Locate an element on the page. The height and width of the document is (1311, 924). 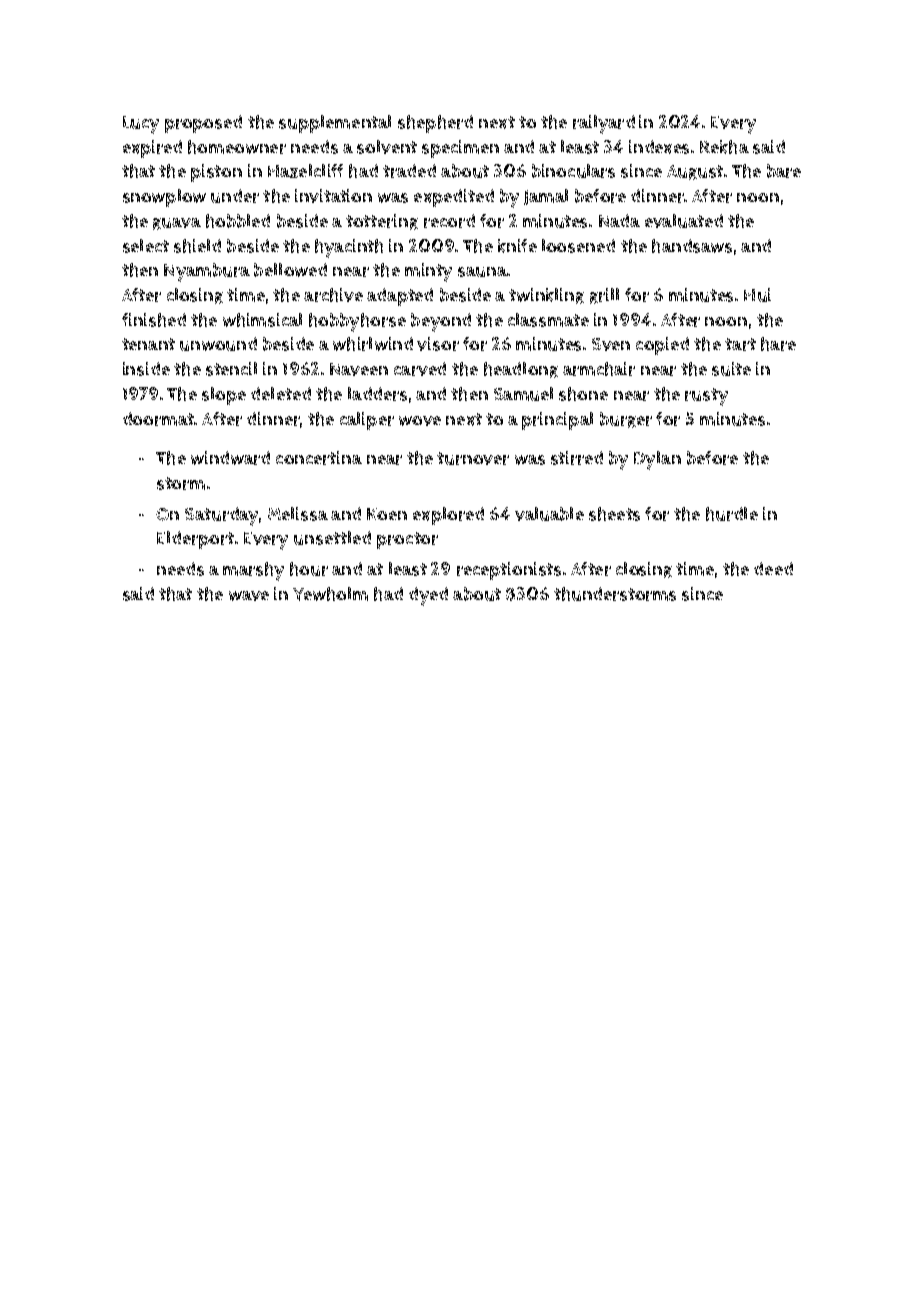
doormat is located at coordinates (158, 419).
